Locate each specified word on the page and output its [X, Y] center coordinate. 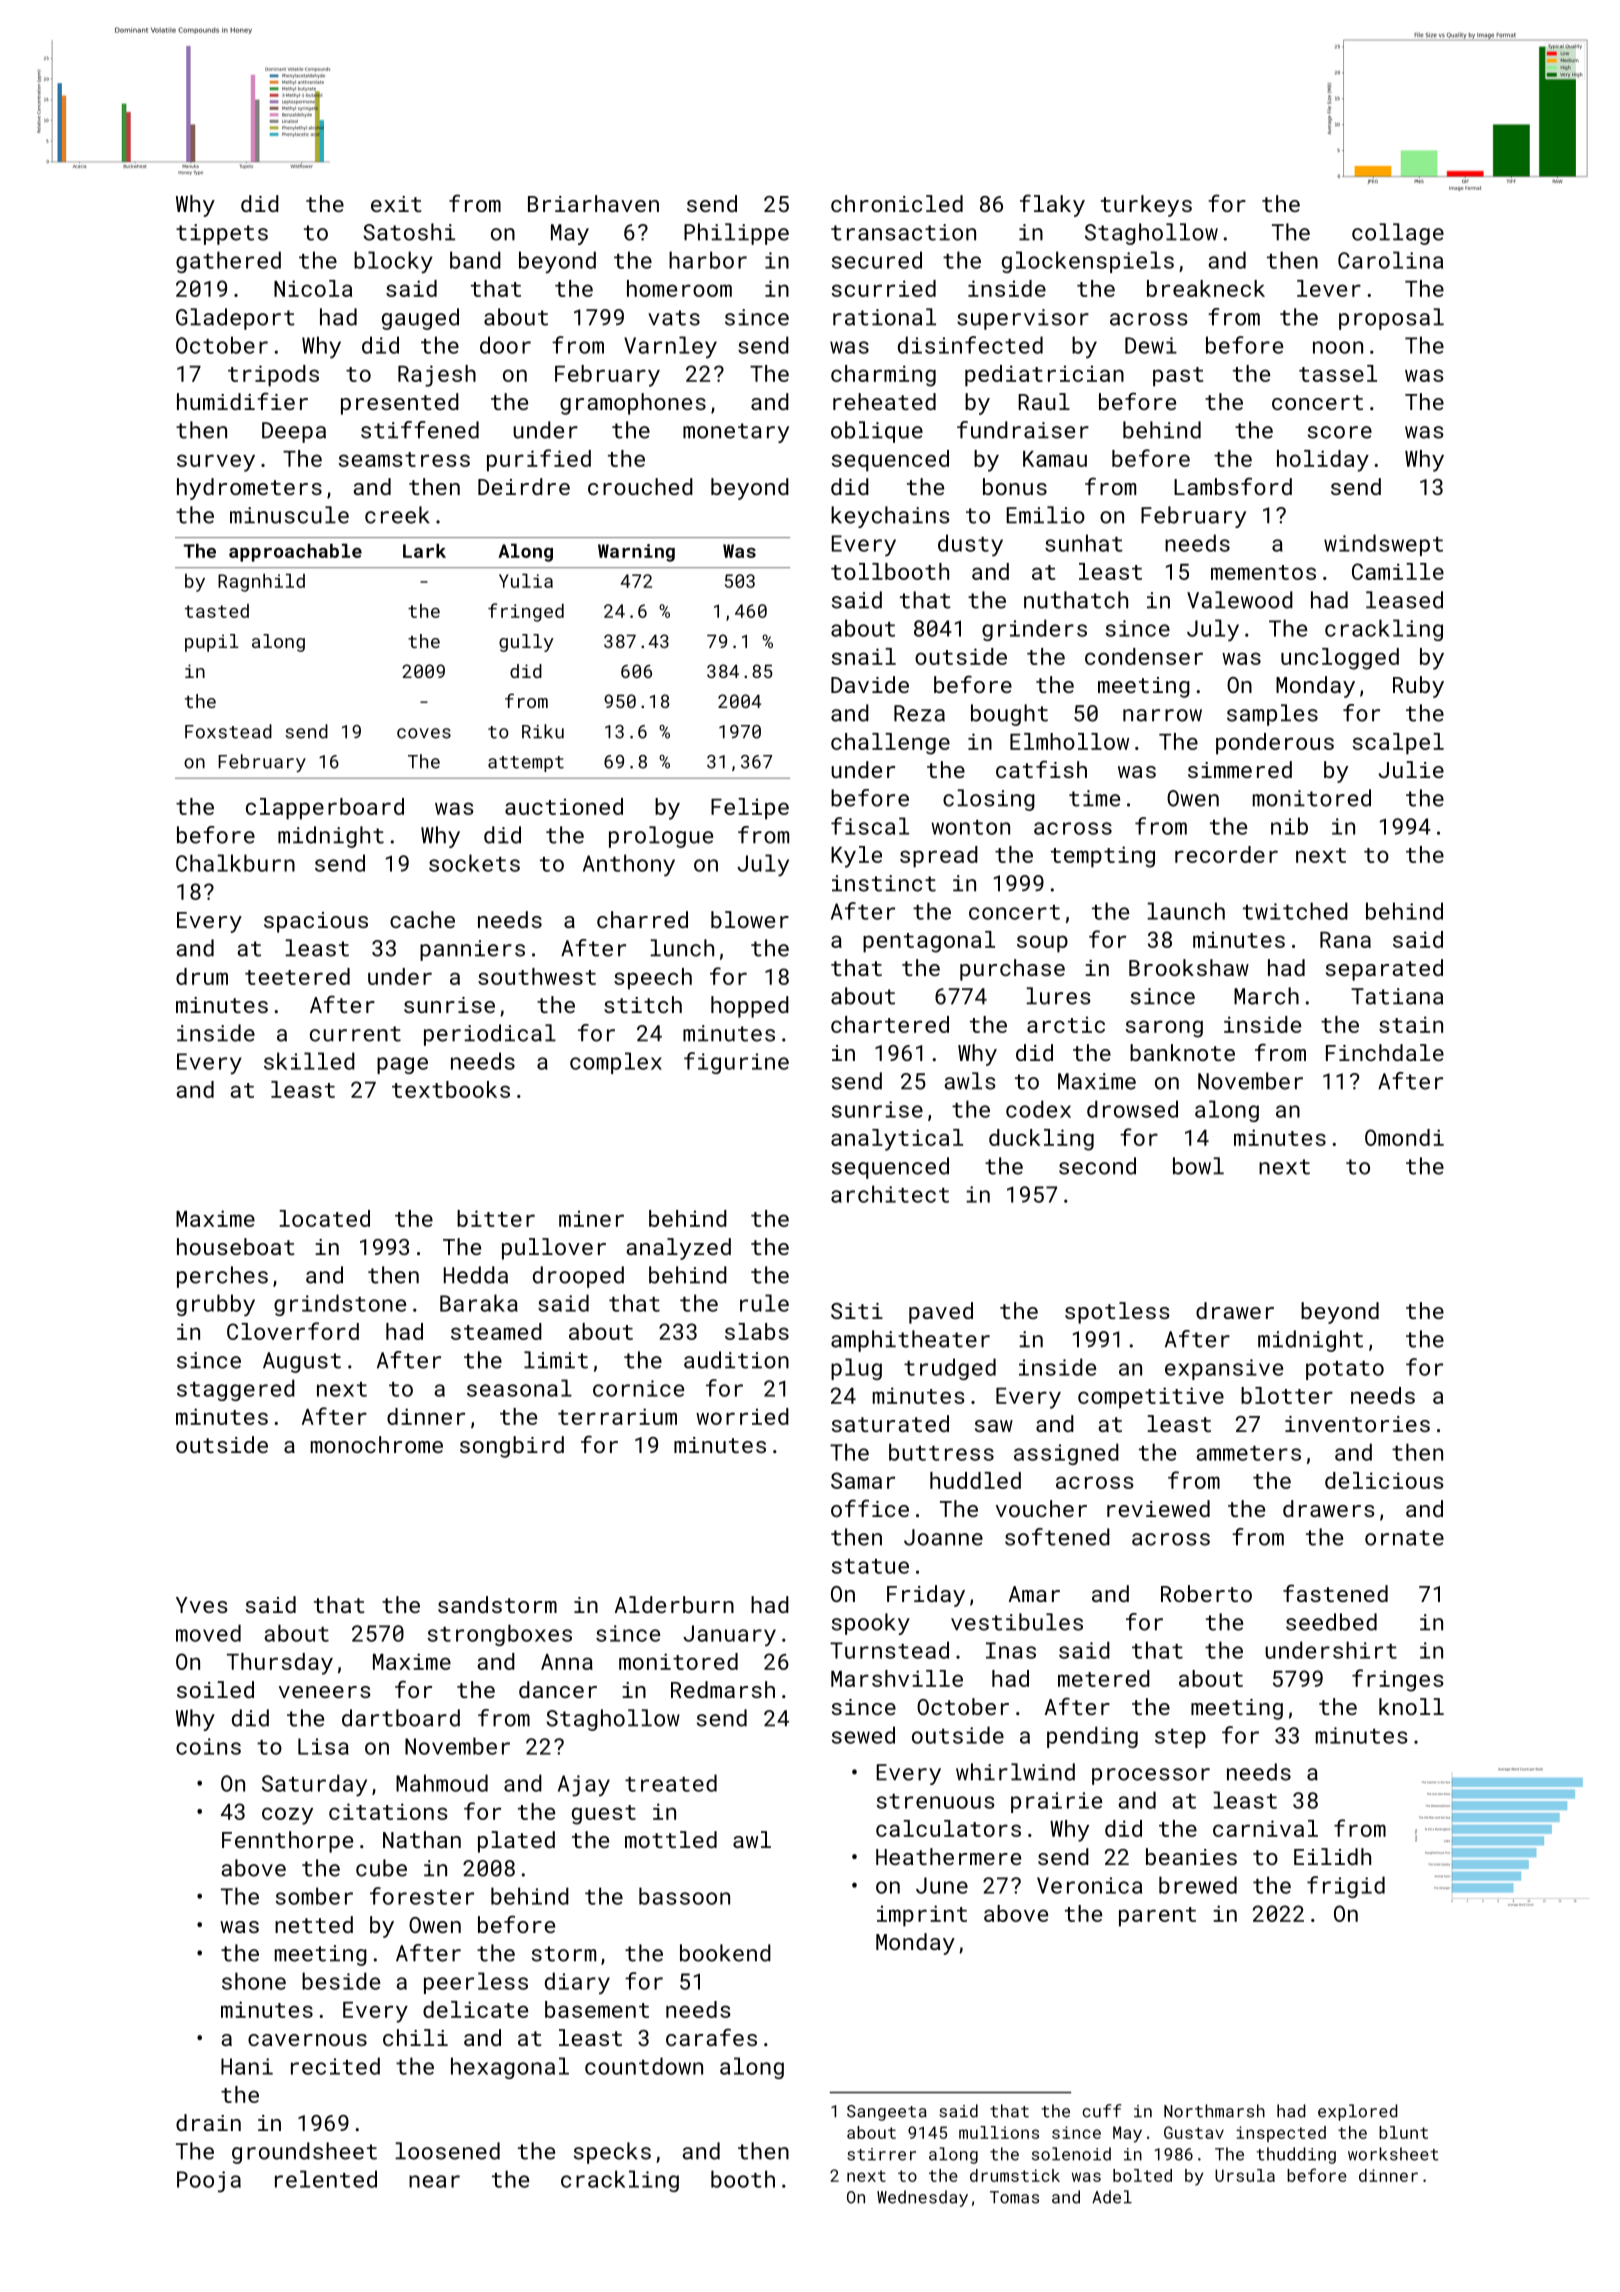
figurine [736, 1063]
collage [1398, 234]
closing [989, 800]
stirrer [881, 2154]
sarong [1164, 1029]
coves [424, 733]
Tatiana [1397, 996]
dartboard [401, 1718]
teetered [297, 976]
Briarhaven [593, 203]
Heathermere [948, 1856]
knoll [1411, 1706]
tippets [222, 234]
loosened [447, 2151]
